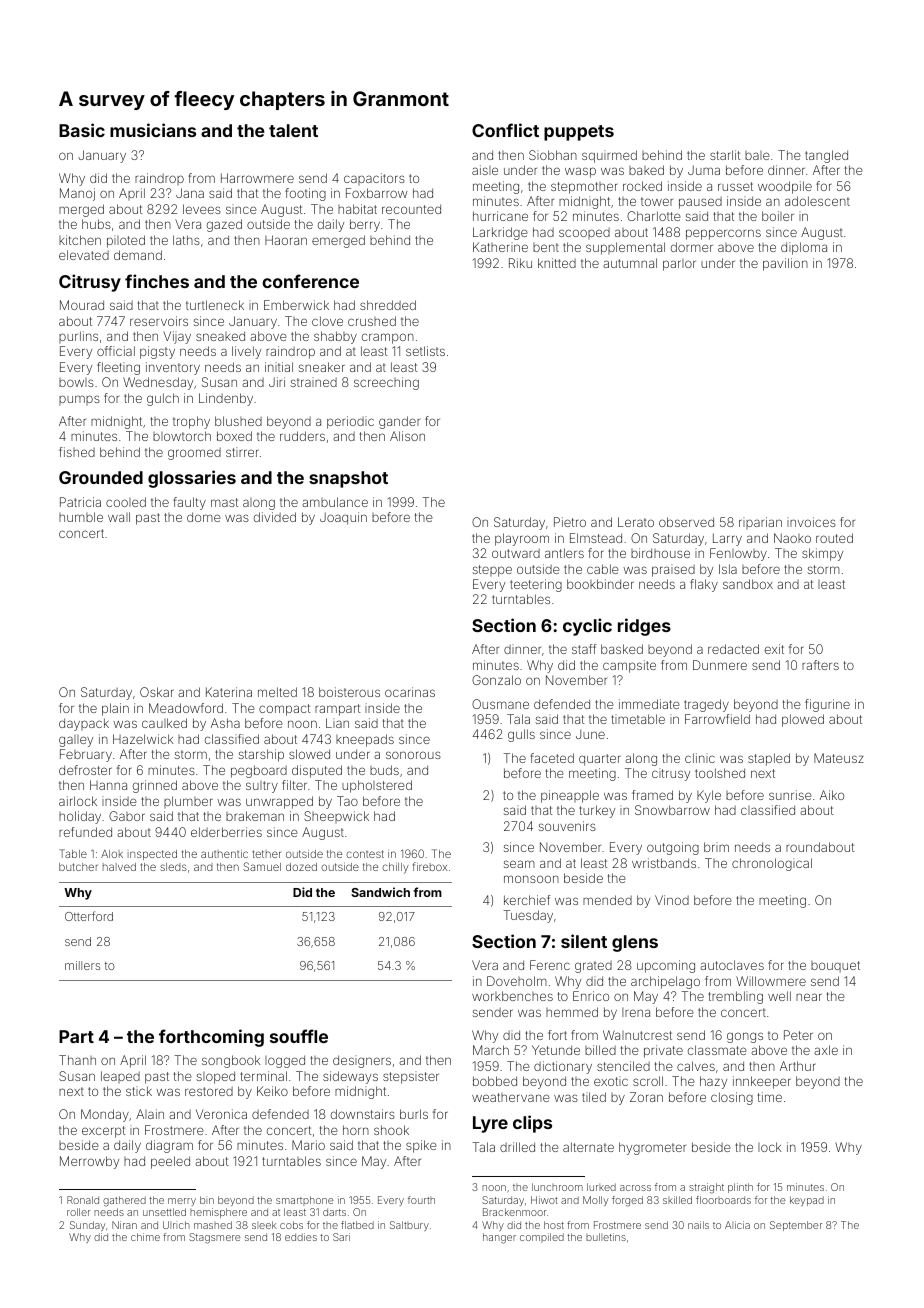  I want to click on Sandwich, so click(380, 892).
